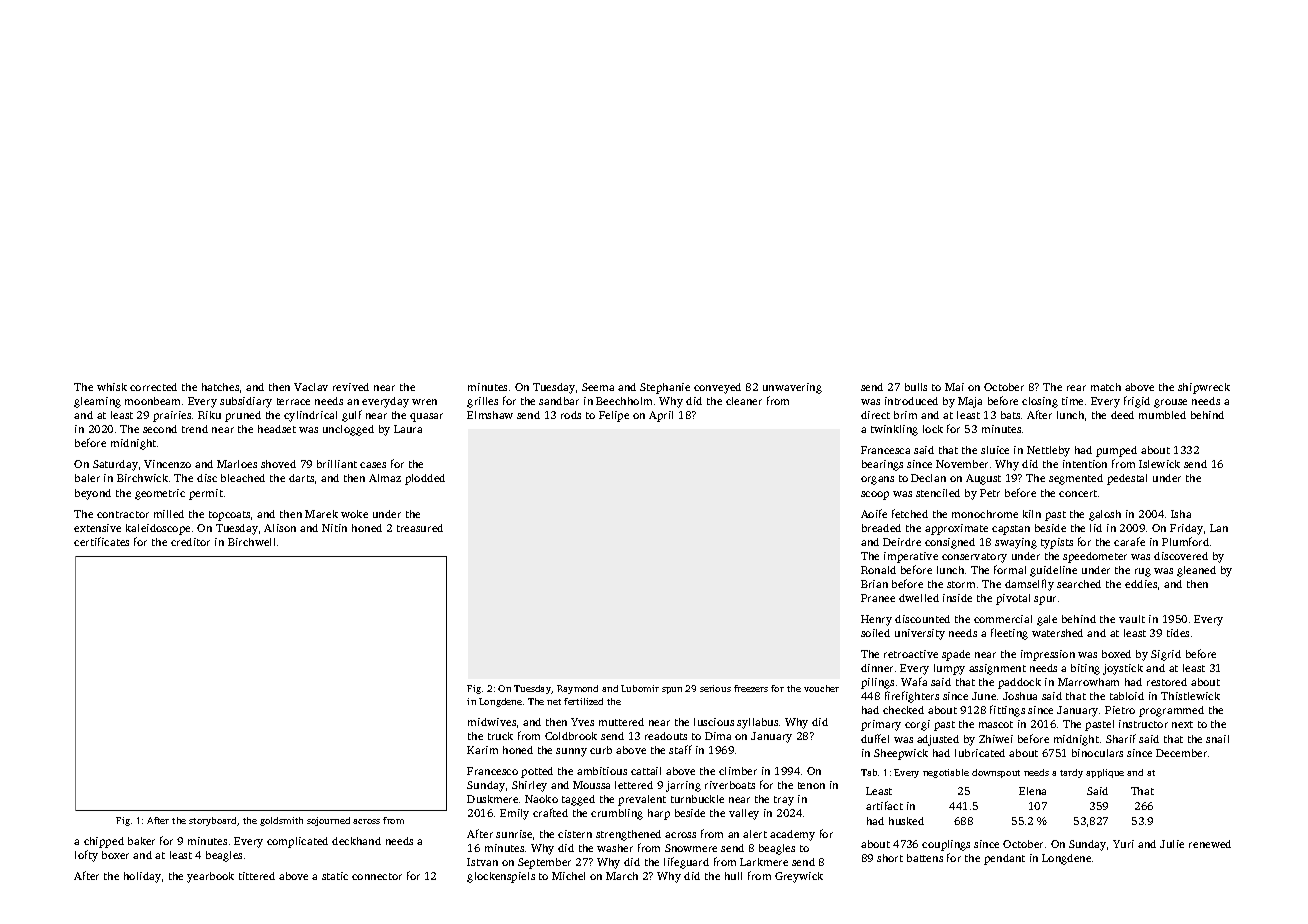 The width and height of the document is (1308, 924). What do you see at coordinates (996, 773) in the document?
I see `downspout` at bounding box center [996, 773].
